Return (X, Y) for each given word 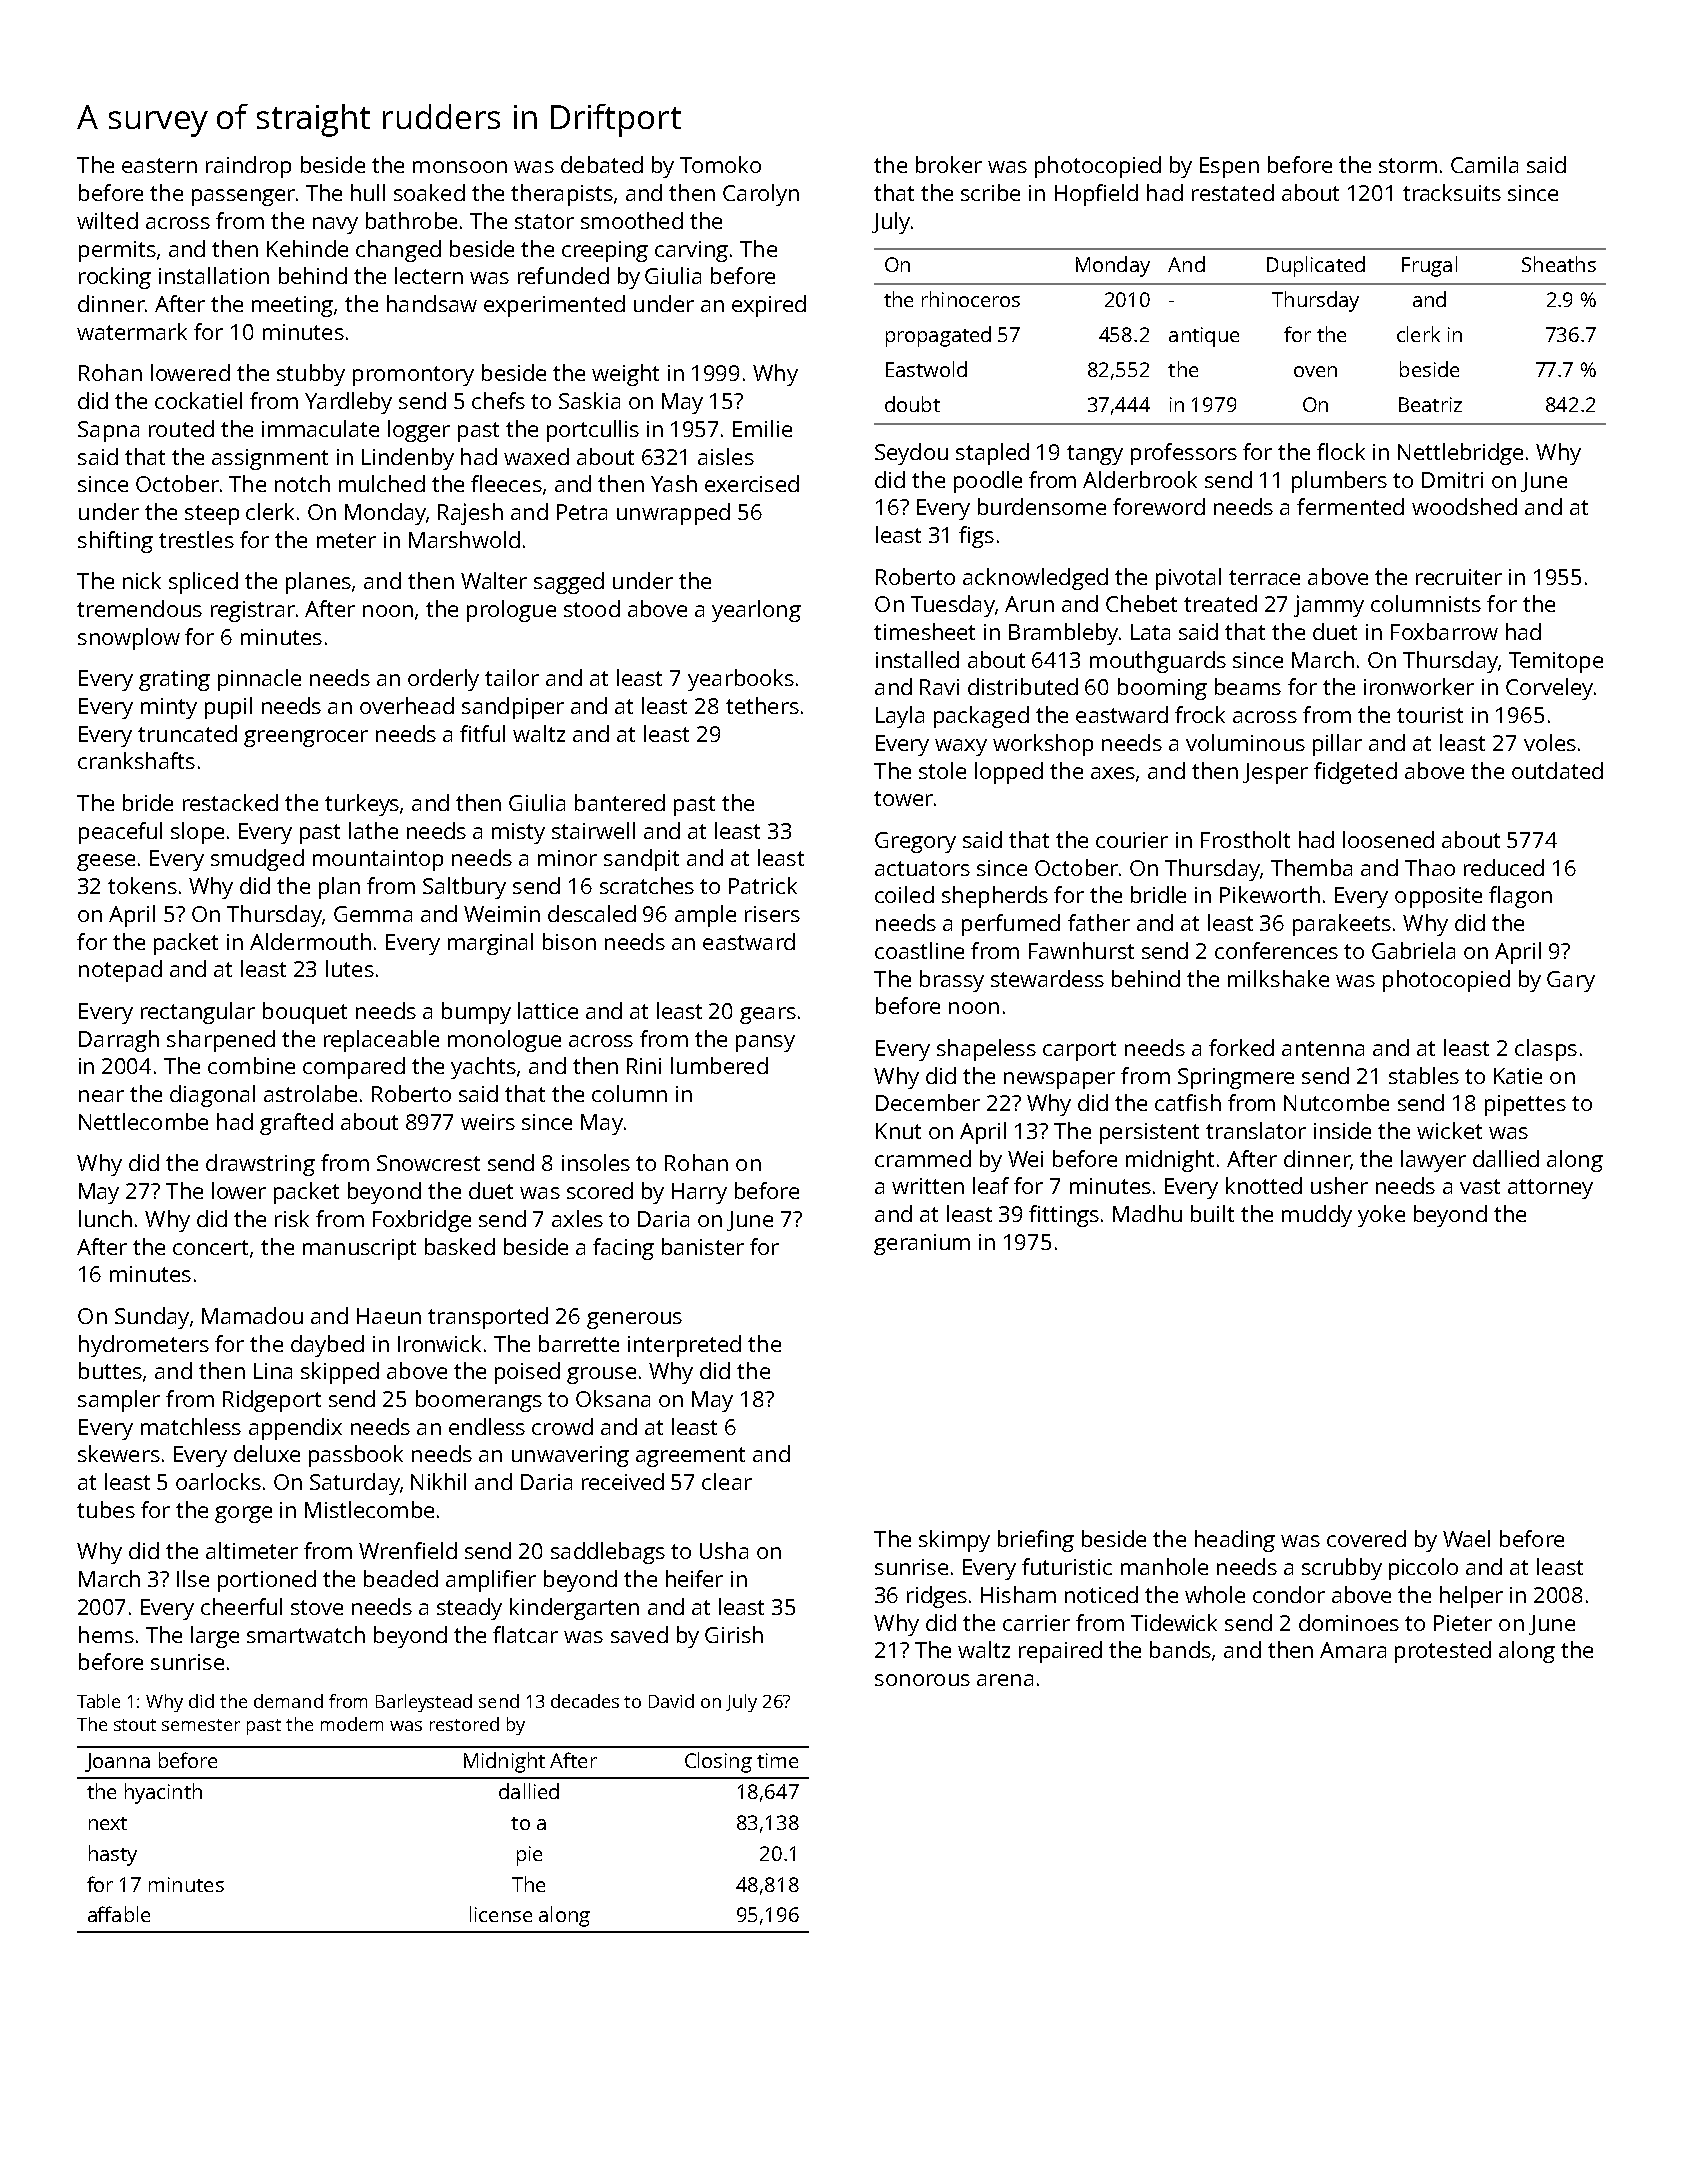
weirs (488, 1122)
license (501, 1914)
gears (768, 1015)
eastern (159, 165)
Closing (718, 1762)
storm (1408, 165)
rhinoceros (971, 299)
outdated (1557, 770)
